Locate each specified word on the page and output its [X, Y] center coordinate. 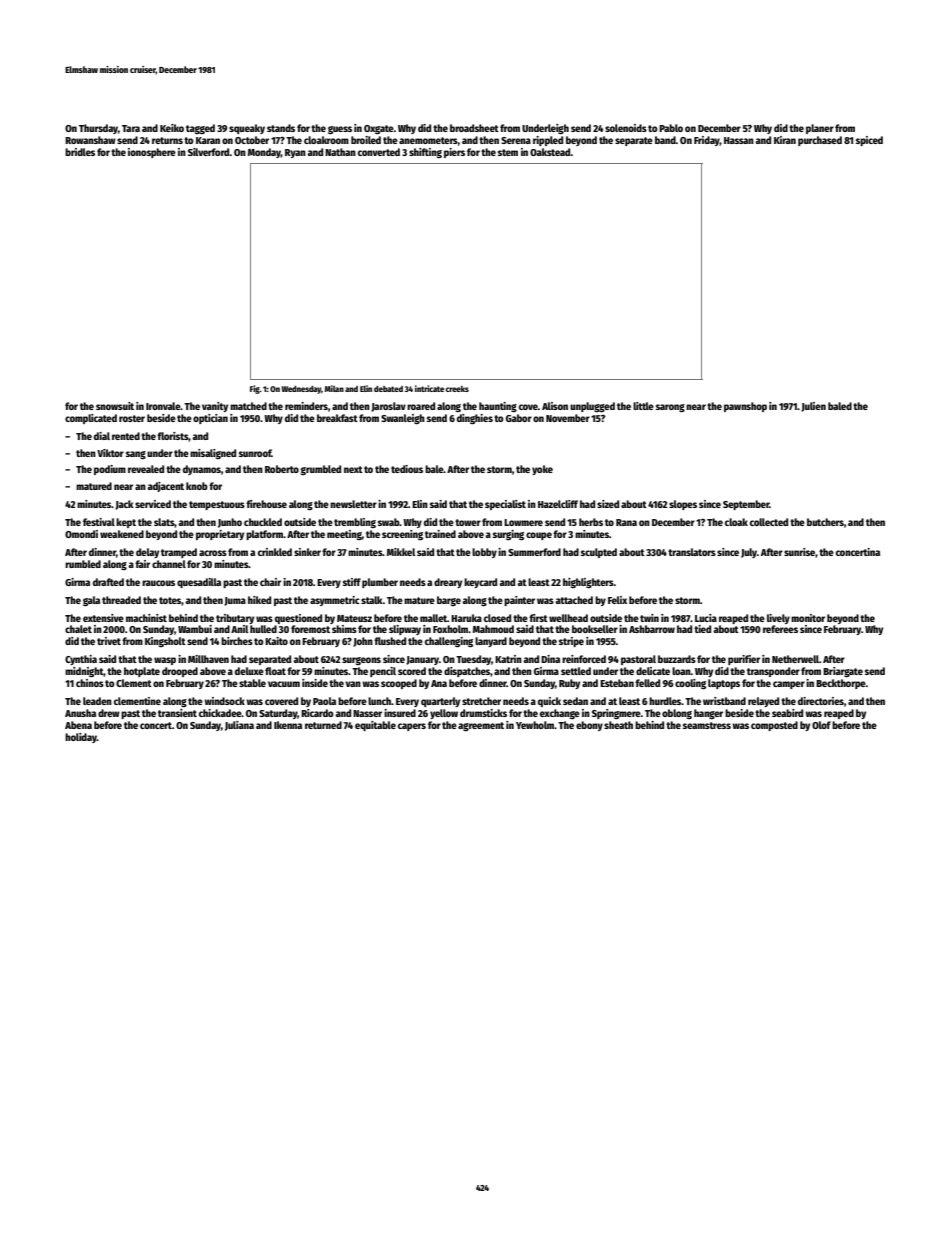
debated [388, 389]
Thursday [98, 129]
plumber [380, 583]
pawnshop [745, 407]
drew [109, 713]
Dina [550, 659]
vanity [215, 407]
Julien [813, 407]
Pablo [671, 128]
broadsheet [474, 128]
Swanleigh [403, 419]
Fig [255, 389]
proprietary [220, 535]
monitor [808, 618]
